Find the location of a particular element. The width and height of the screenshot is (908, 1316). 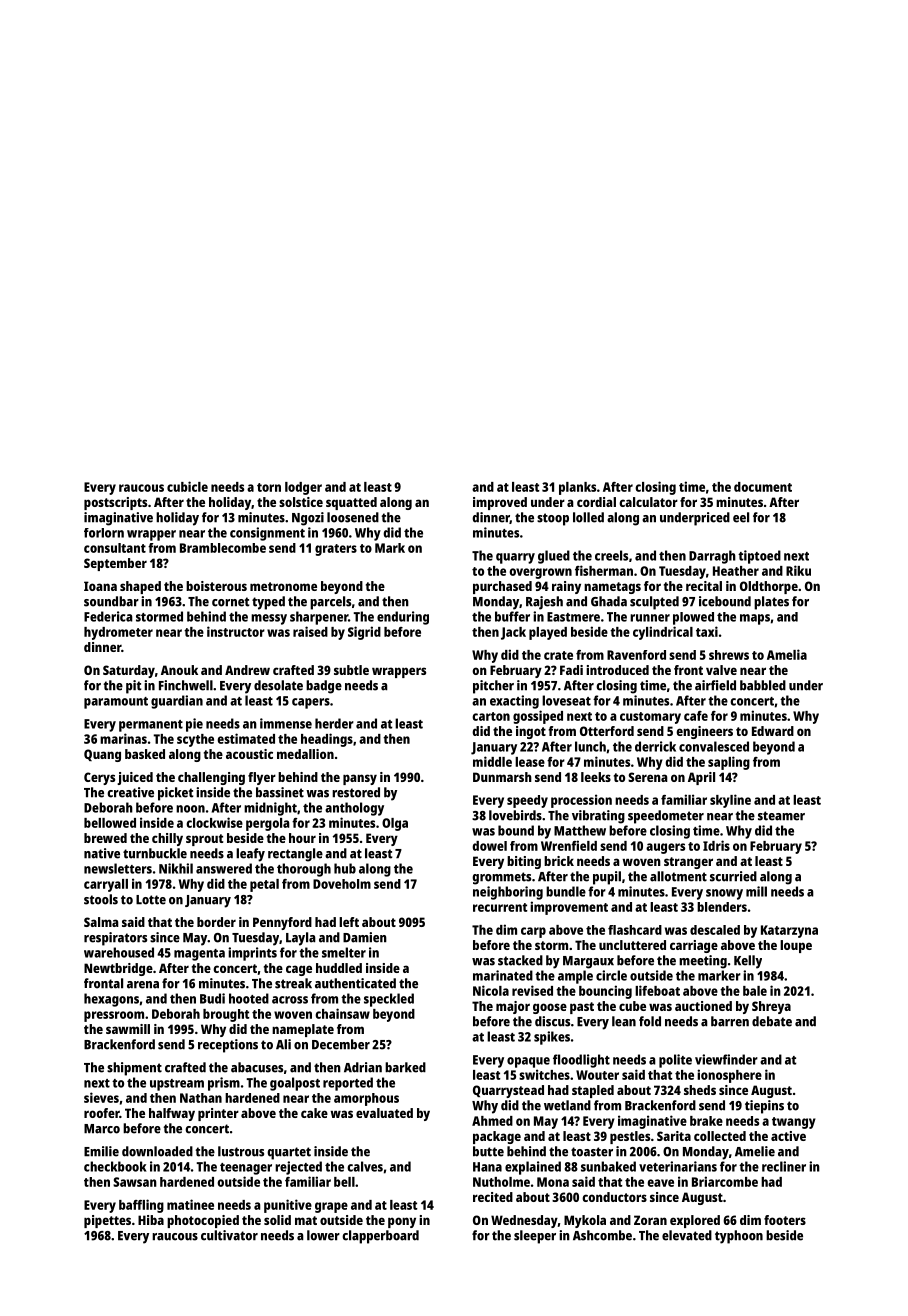

conductors is located at coordinates (614, 1197).
